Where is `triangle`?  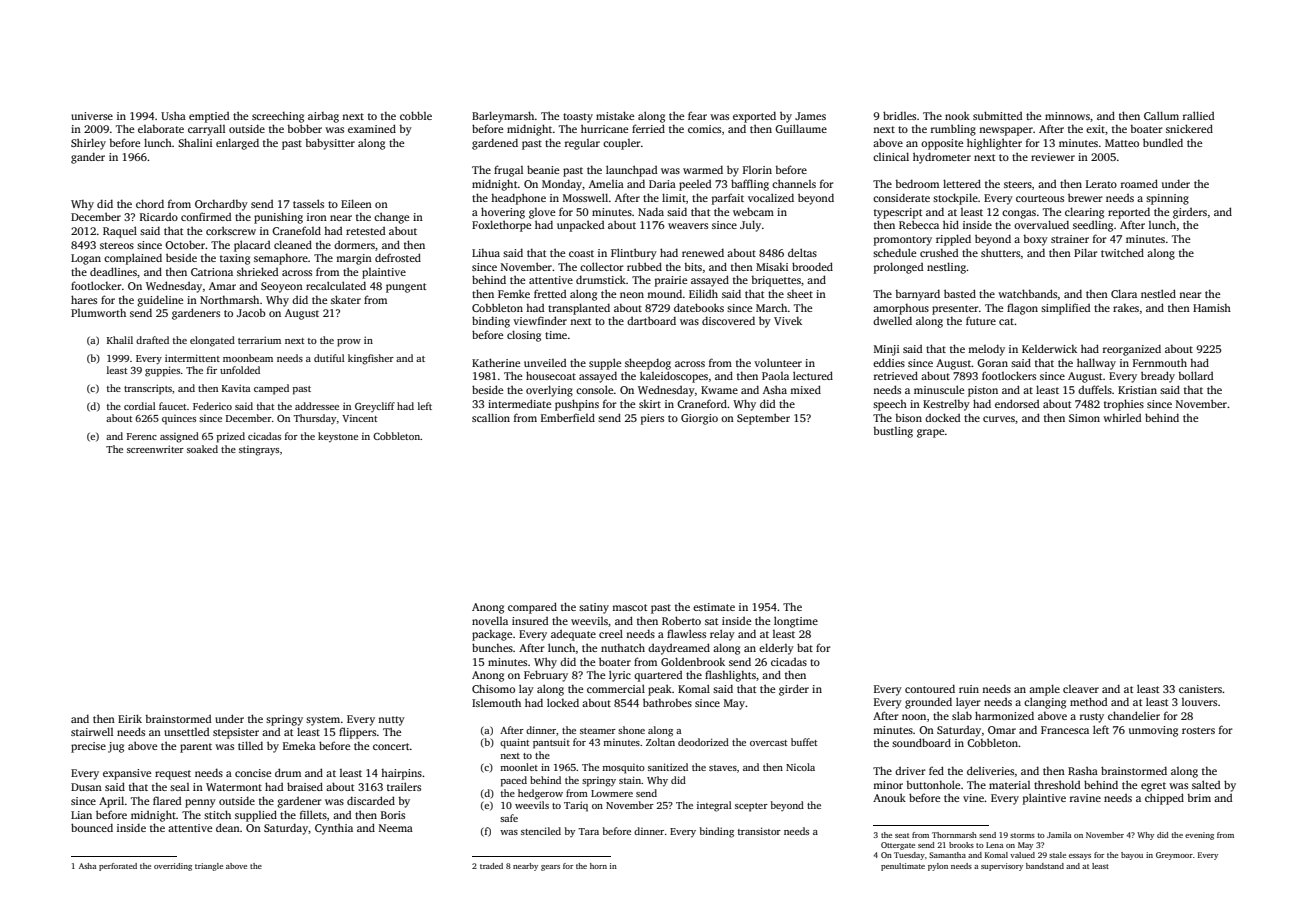 triangle is located at coordinates (209, 867).
